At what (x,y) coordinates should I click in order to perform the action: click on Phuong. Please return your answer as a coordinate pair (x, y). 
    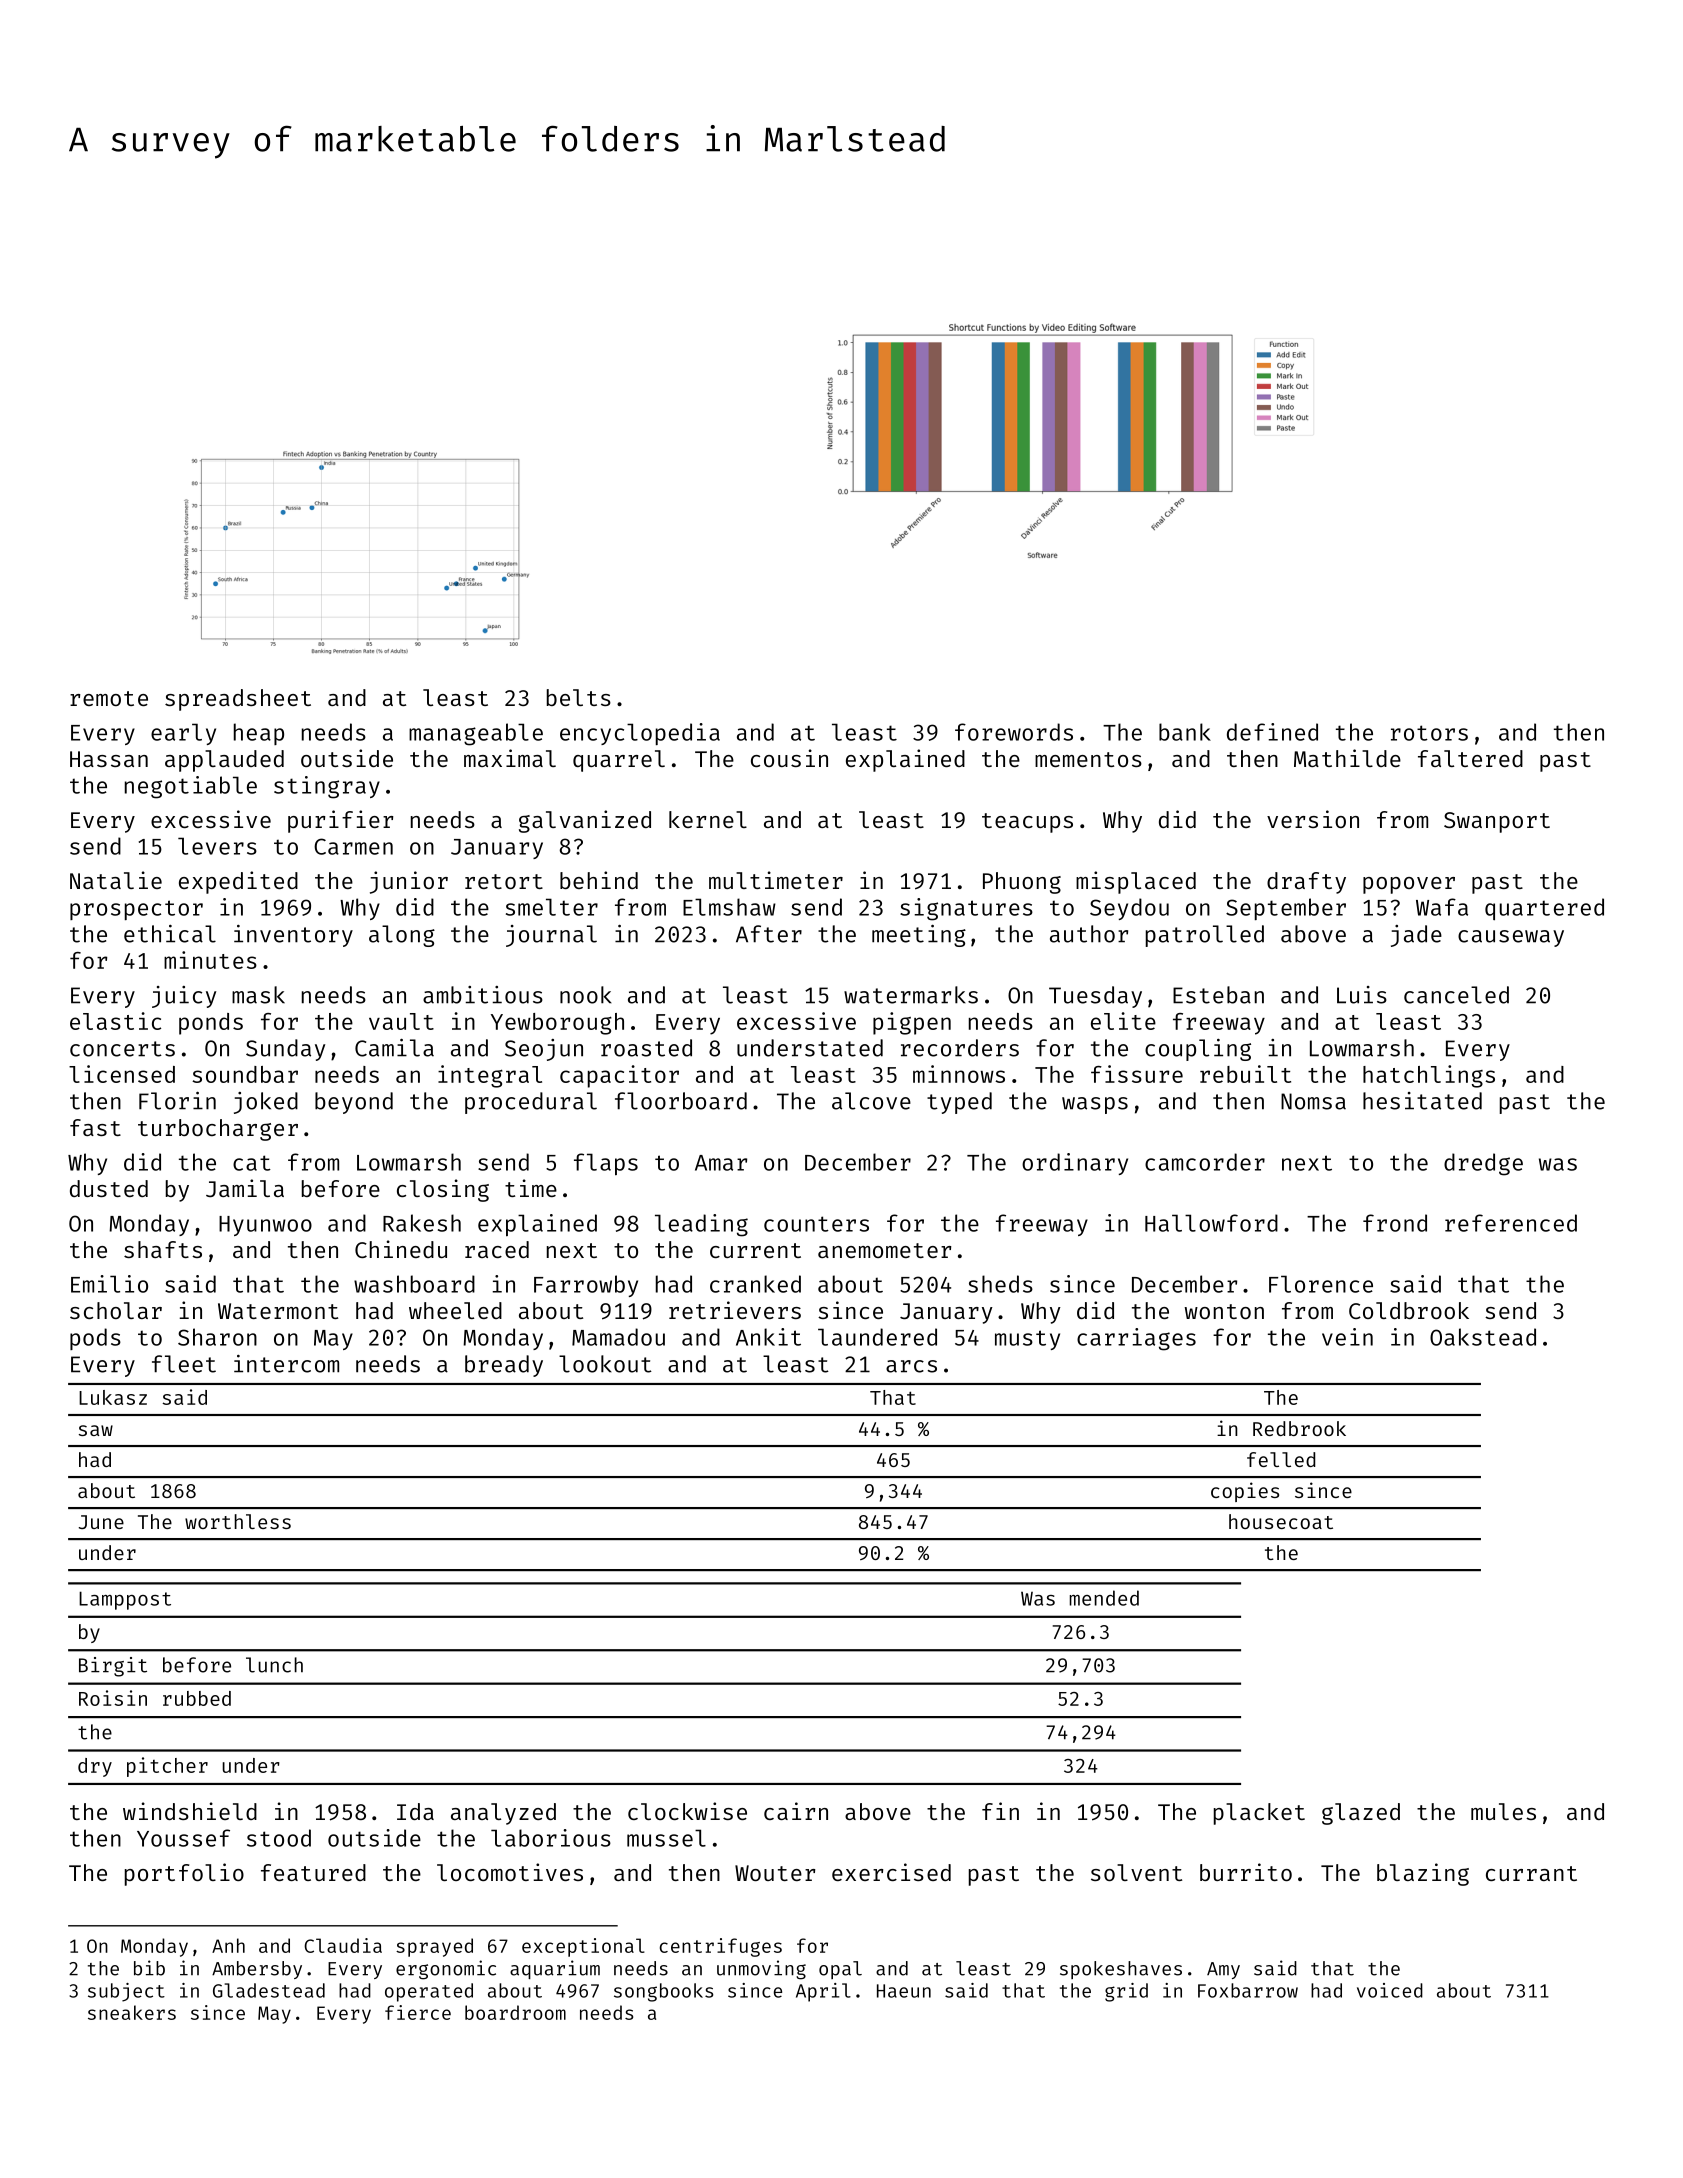
    Looking at the image, I should click on (1022, 883).
